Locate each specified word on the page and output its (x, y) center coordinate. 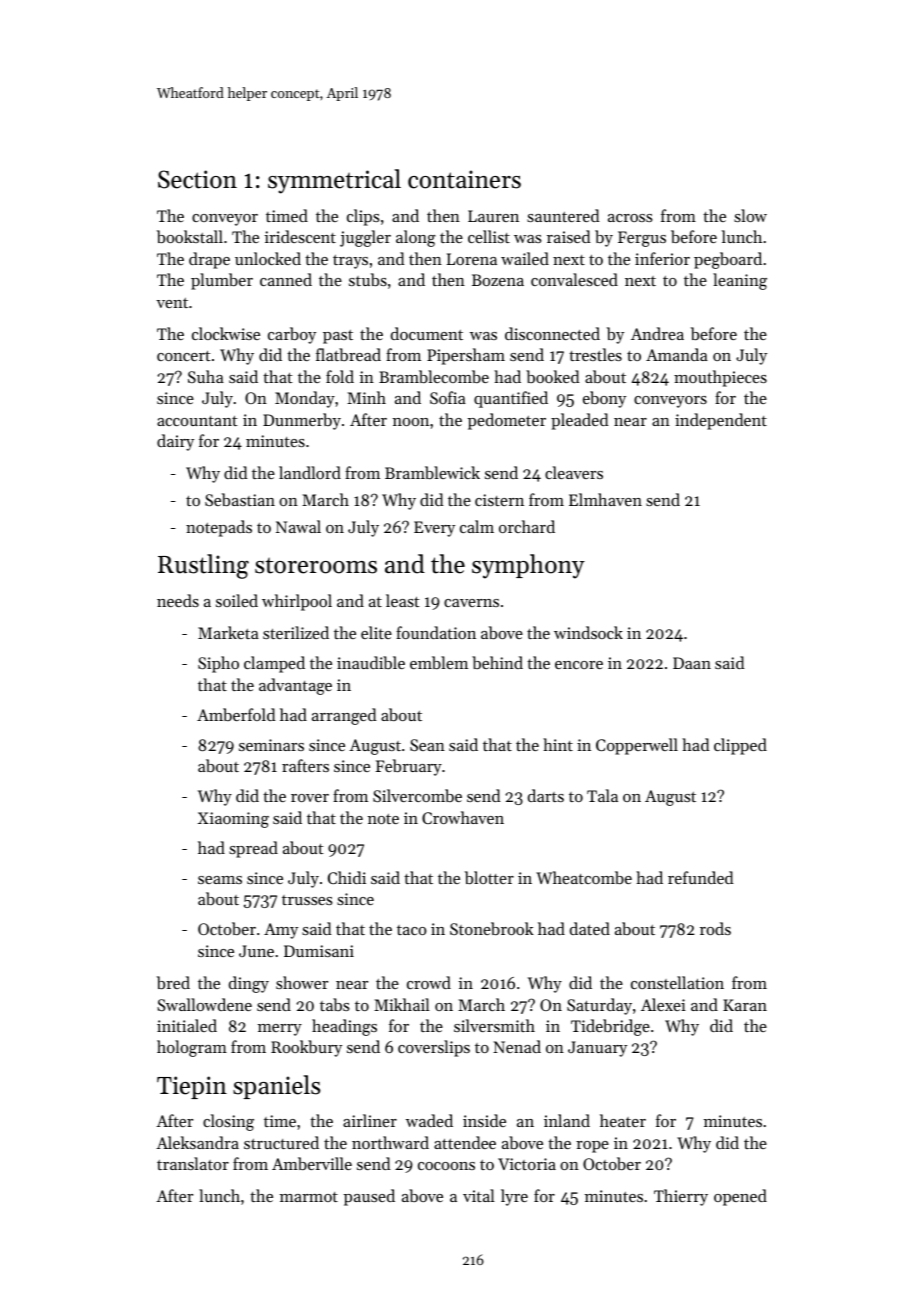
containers (464, 179)
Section (197, 179)
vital (479, 1195)
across (630, 218)
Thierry (681, 1197)
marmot (309, 1197)
